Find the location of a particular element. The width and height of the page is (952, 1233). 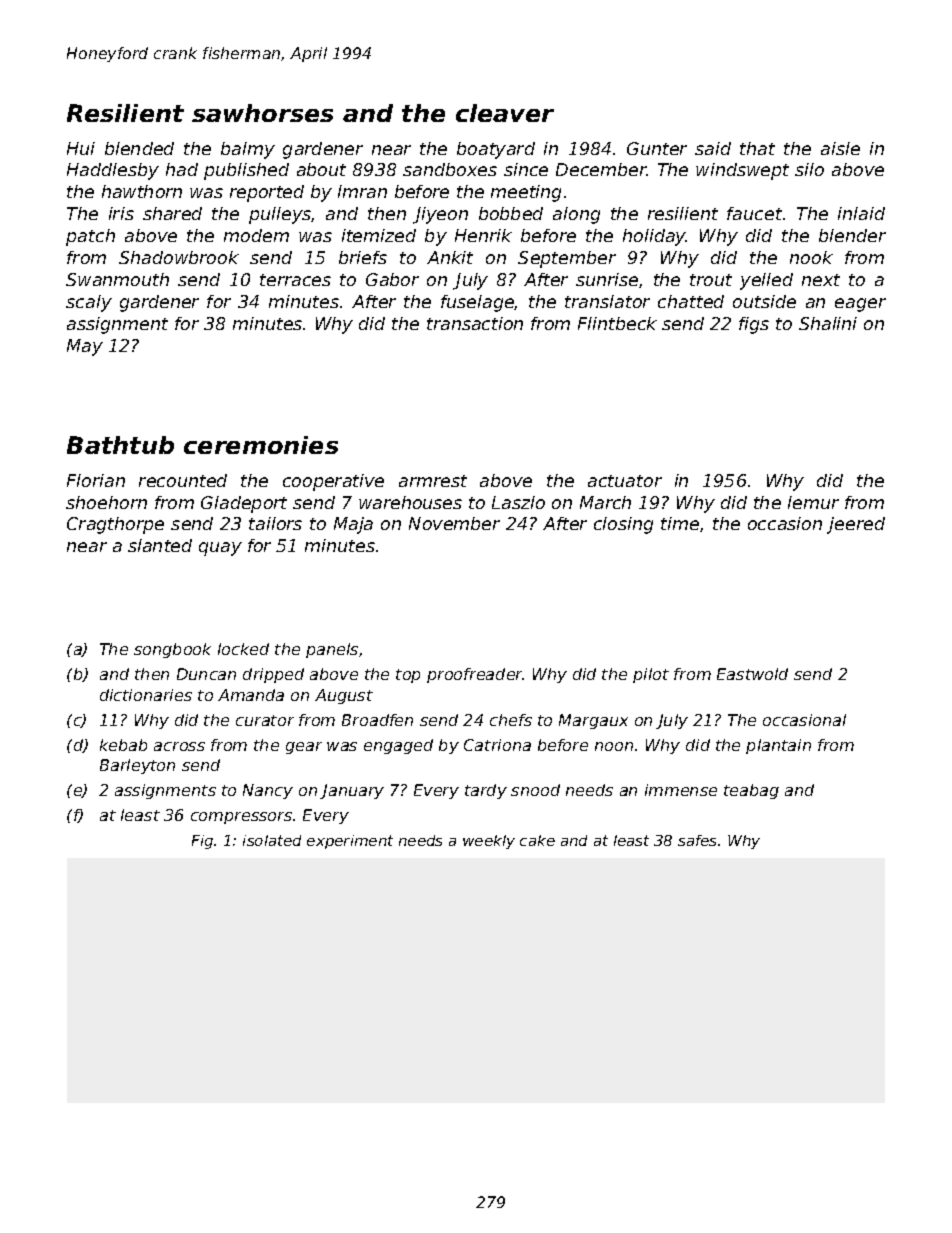

May is located at coordinates (85, 347).
